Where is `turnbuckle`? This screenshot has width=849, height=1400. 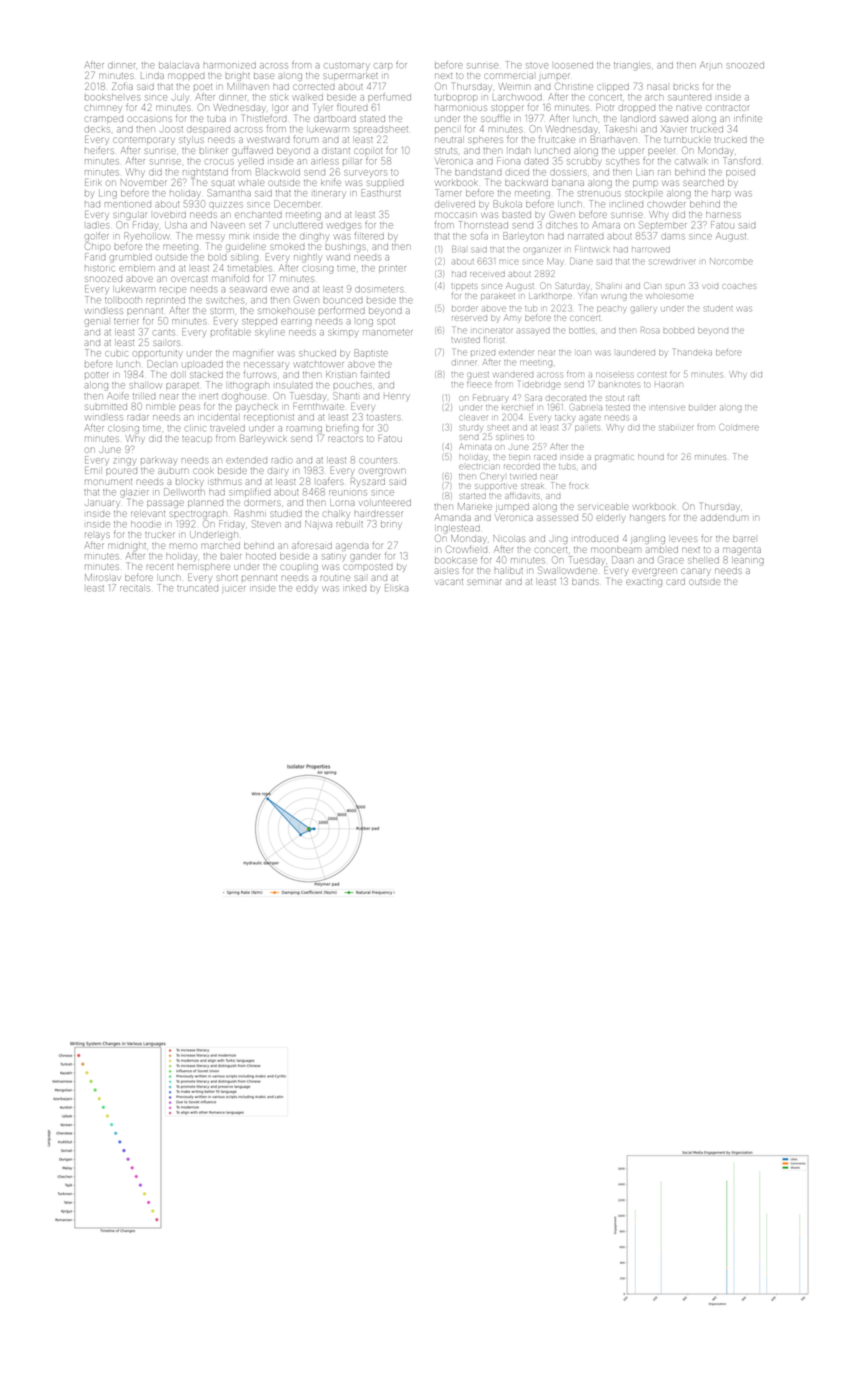 turnbuckle is located at coordinates (687, 140).
